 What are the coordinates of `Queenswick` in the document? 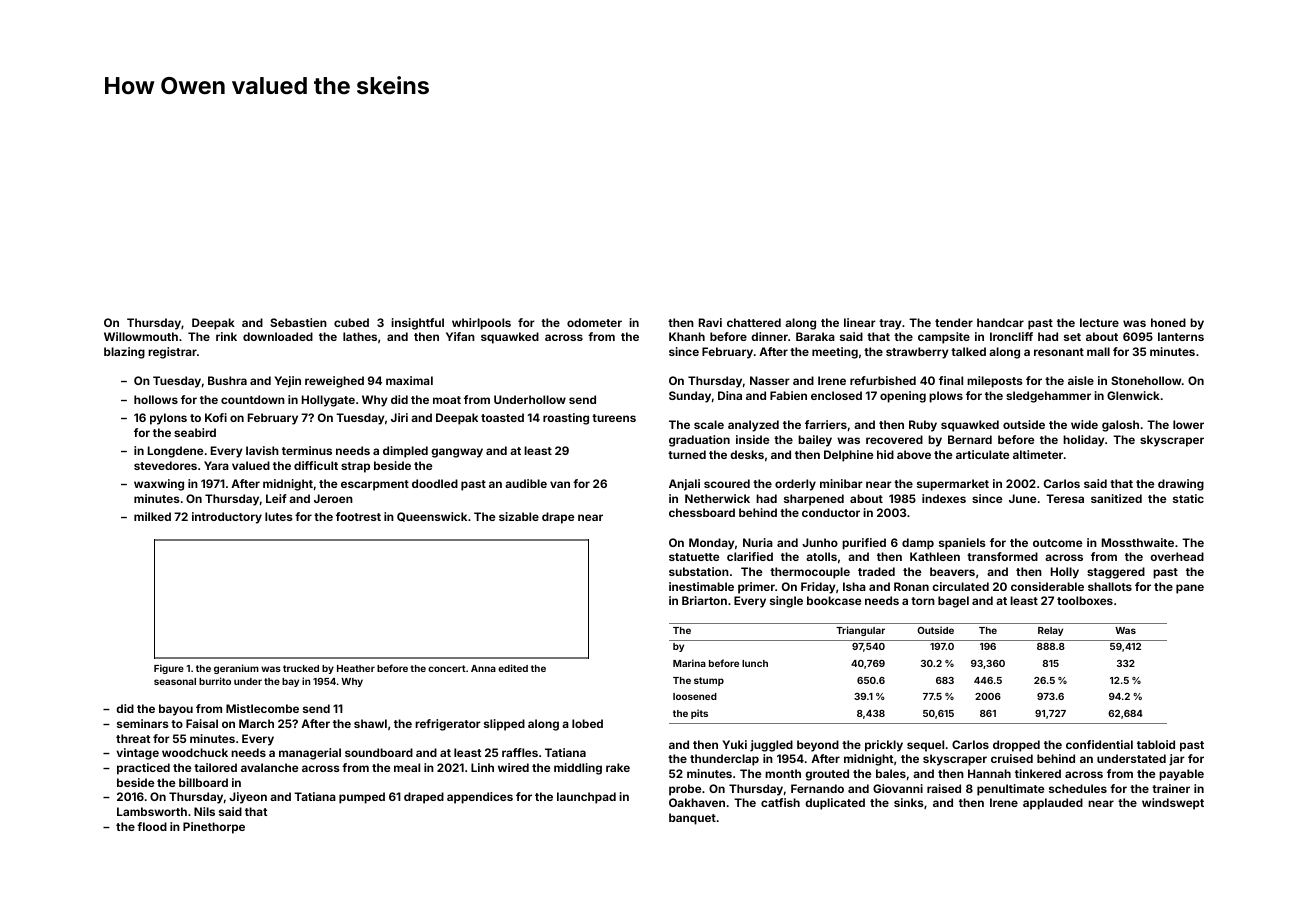 It's located at (432, 517).
